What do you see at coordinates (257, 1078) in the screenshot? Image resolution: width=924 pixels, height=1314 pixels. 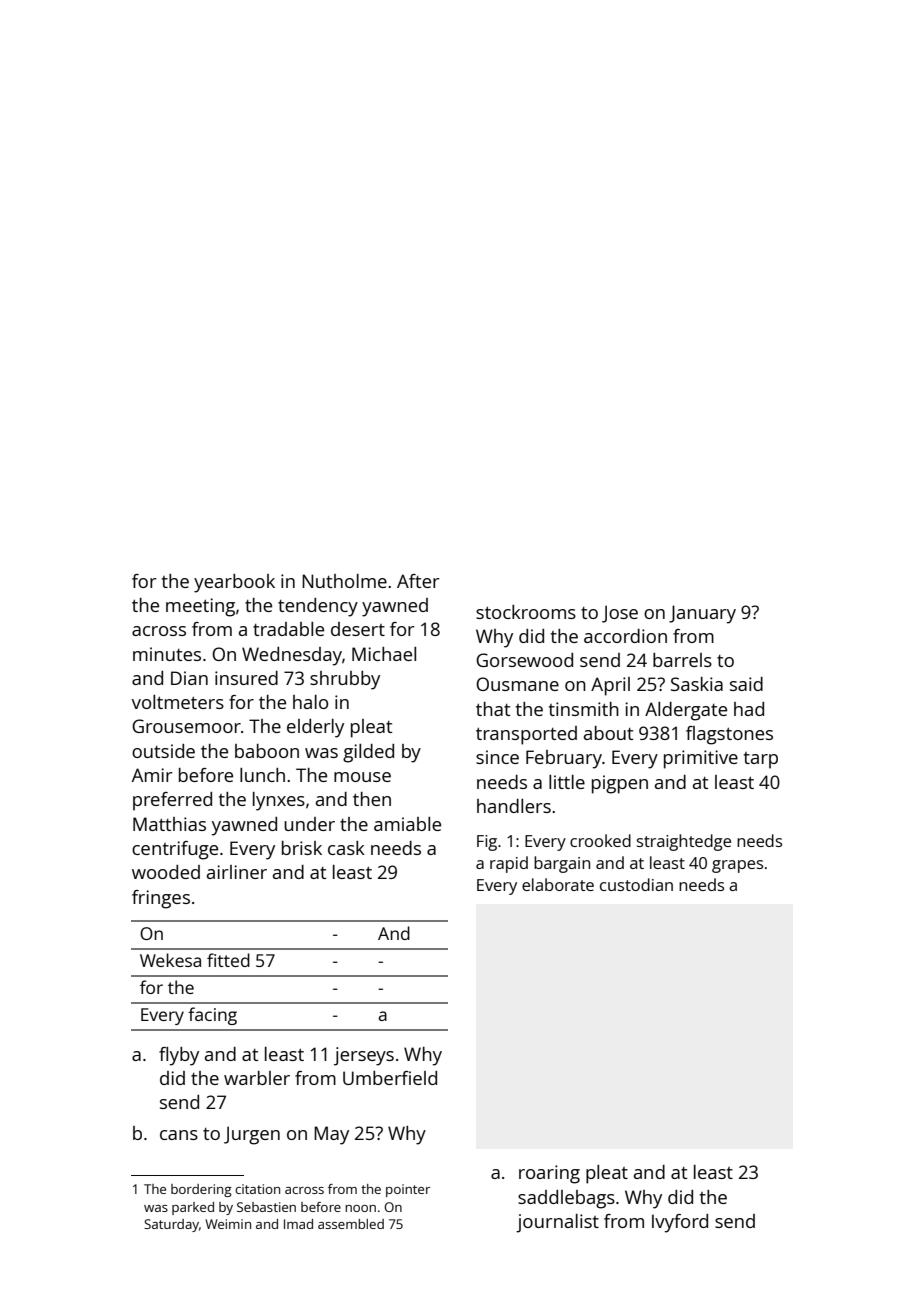 I see `warbler` at bounding box center [257, 1078].
